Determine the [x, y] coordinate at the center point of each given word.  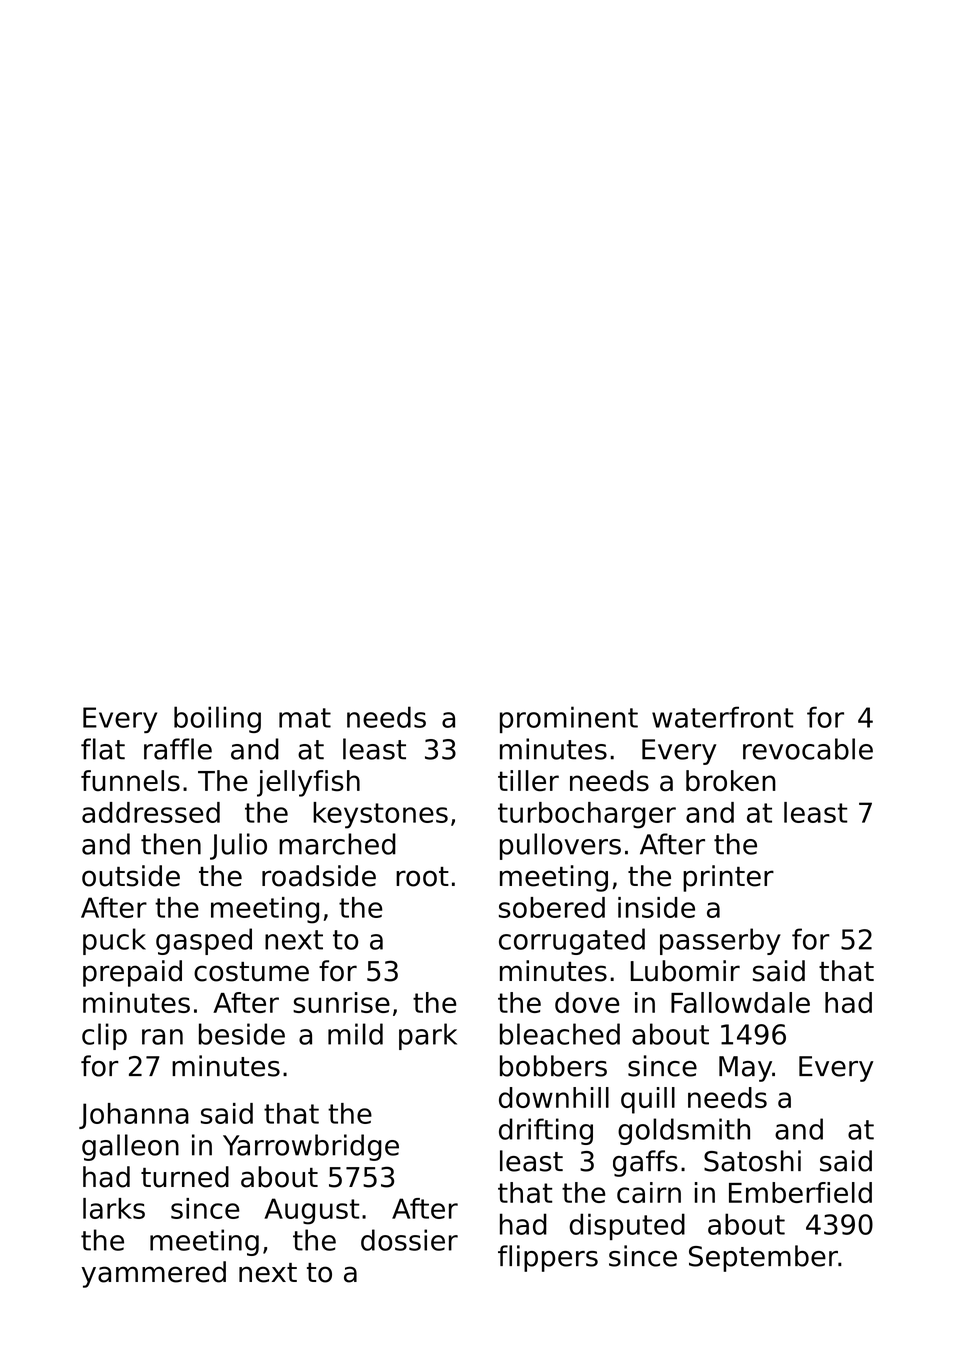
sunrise [341, 1002]
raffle [178, 749]
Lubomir [685, 971]
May [745, 1069]
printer [728, 878]
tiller [528, 781]
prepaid [132, 973]
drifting [546, 1131]
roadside [319, 876]
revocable [808, 749]
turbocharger [587, 815]
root [422, 877]
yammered [154, 1274]
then [171, 844]
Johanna [134, 1116]
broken [731, 781]
